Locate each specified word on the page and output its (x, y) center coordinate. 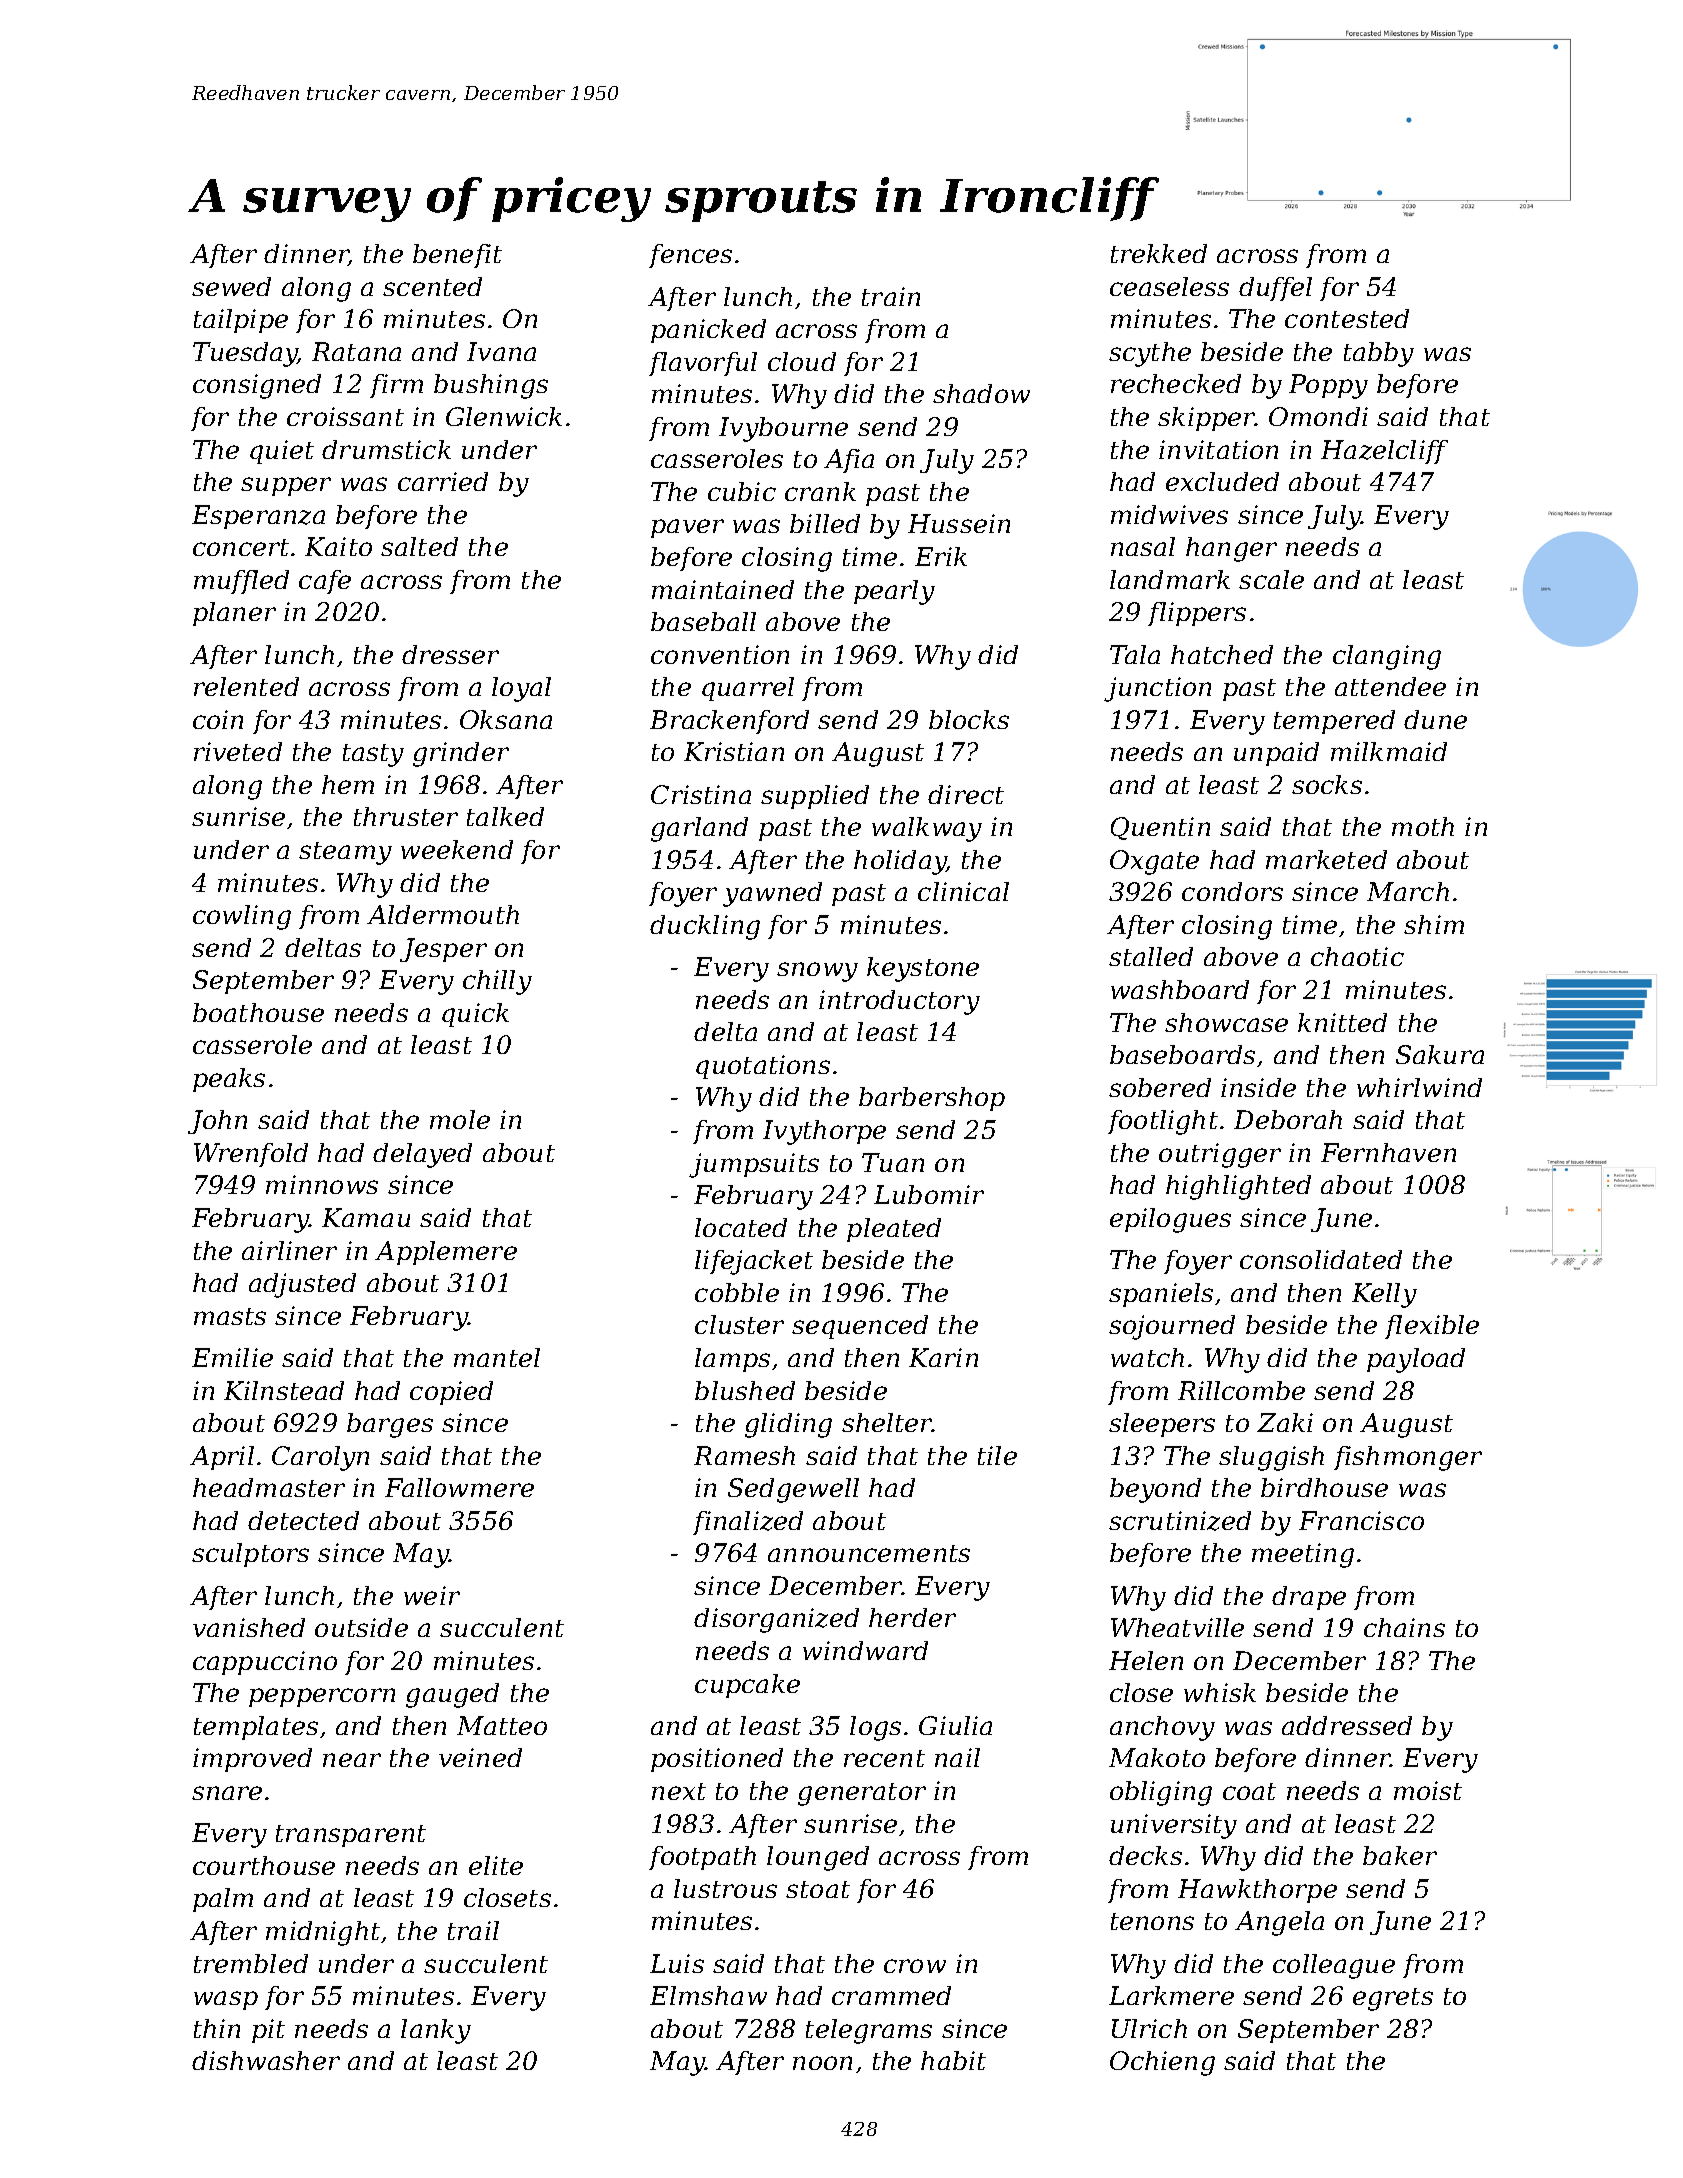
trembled (251, 1963)
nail (957, 1757)
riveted (238, 751)
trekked (1159, 253)
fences (690, 256)
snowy (817, 972)
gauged (452, 1695)
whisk (1220, 1692)
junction (1157, 689)
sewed (231, 286)
